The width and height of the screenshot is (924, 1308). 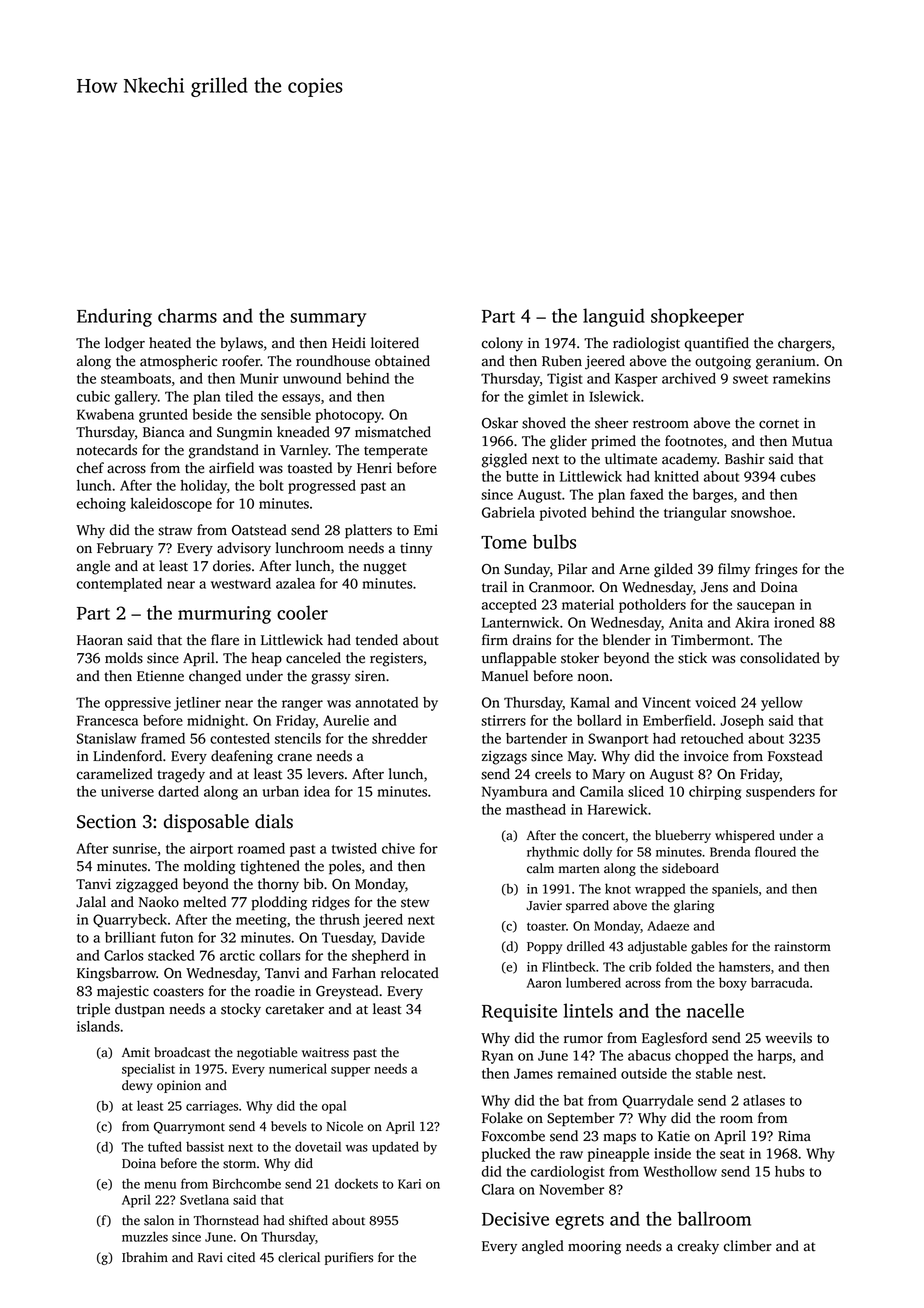 What do you see at coordinates (410, 973) in the screenshot?
I see `relocated` at bounding box center [410, 973].
